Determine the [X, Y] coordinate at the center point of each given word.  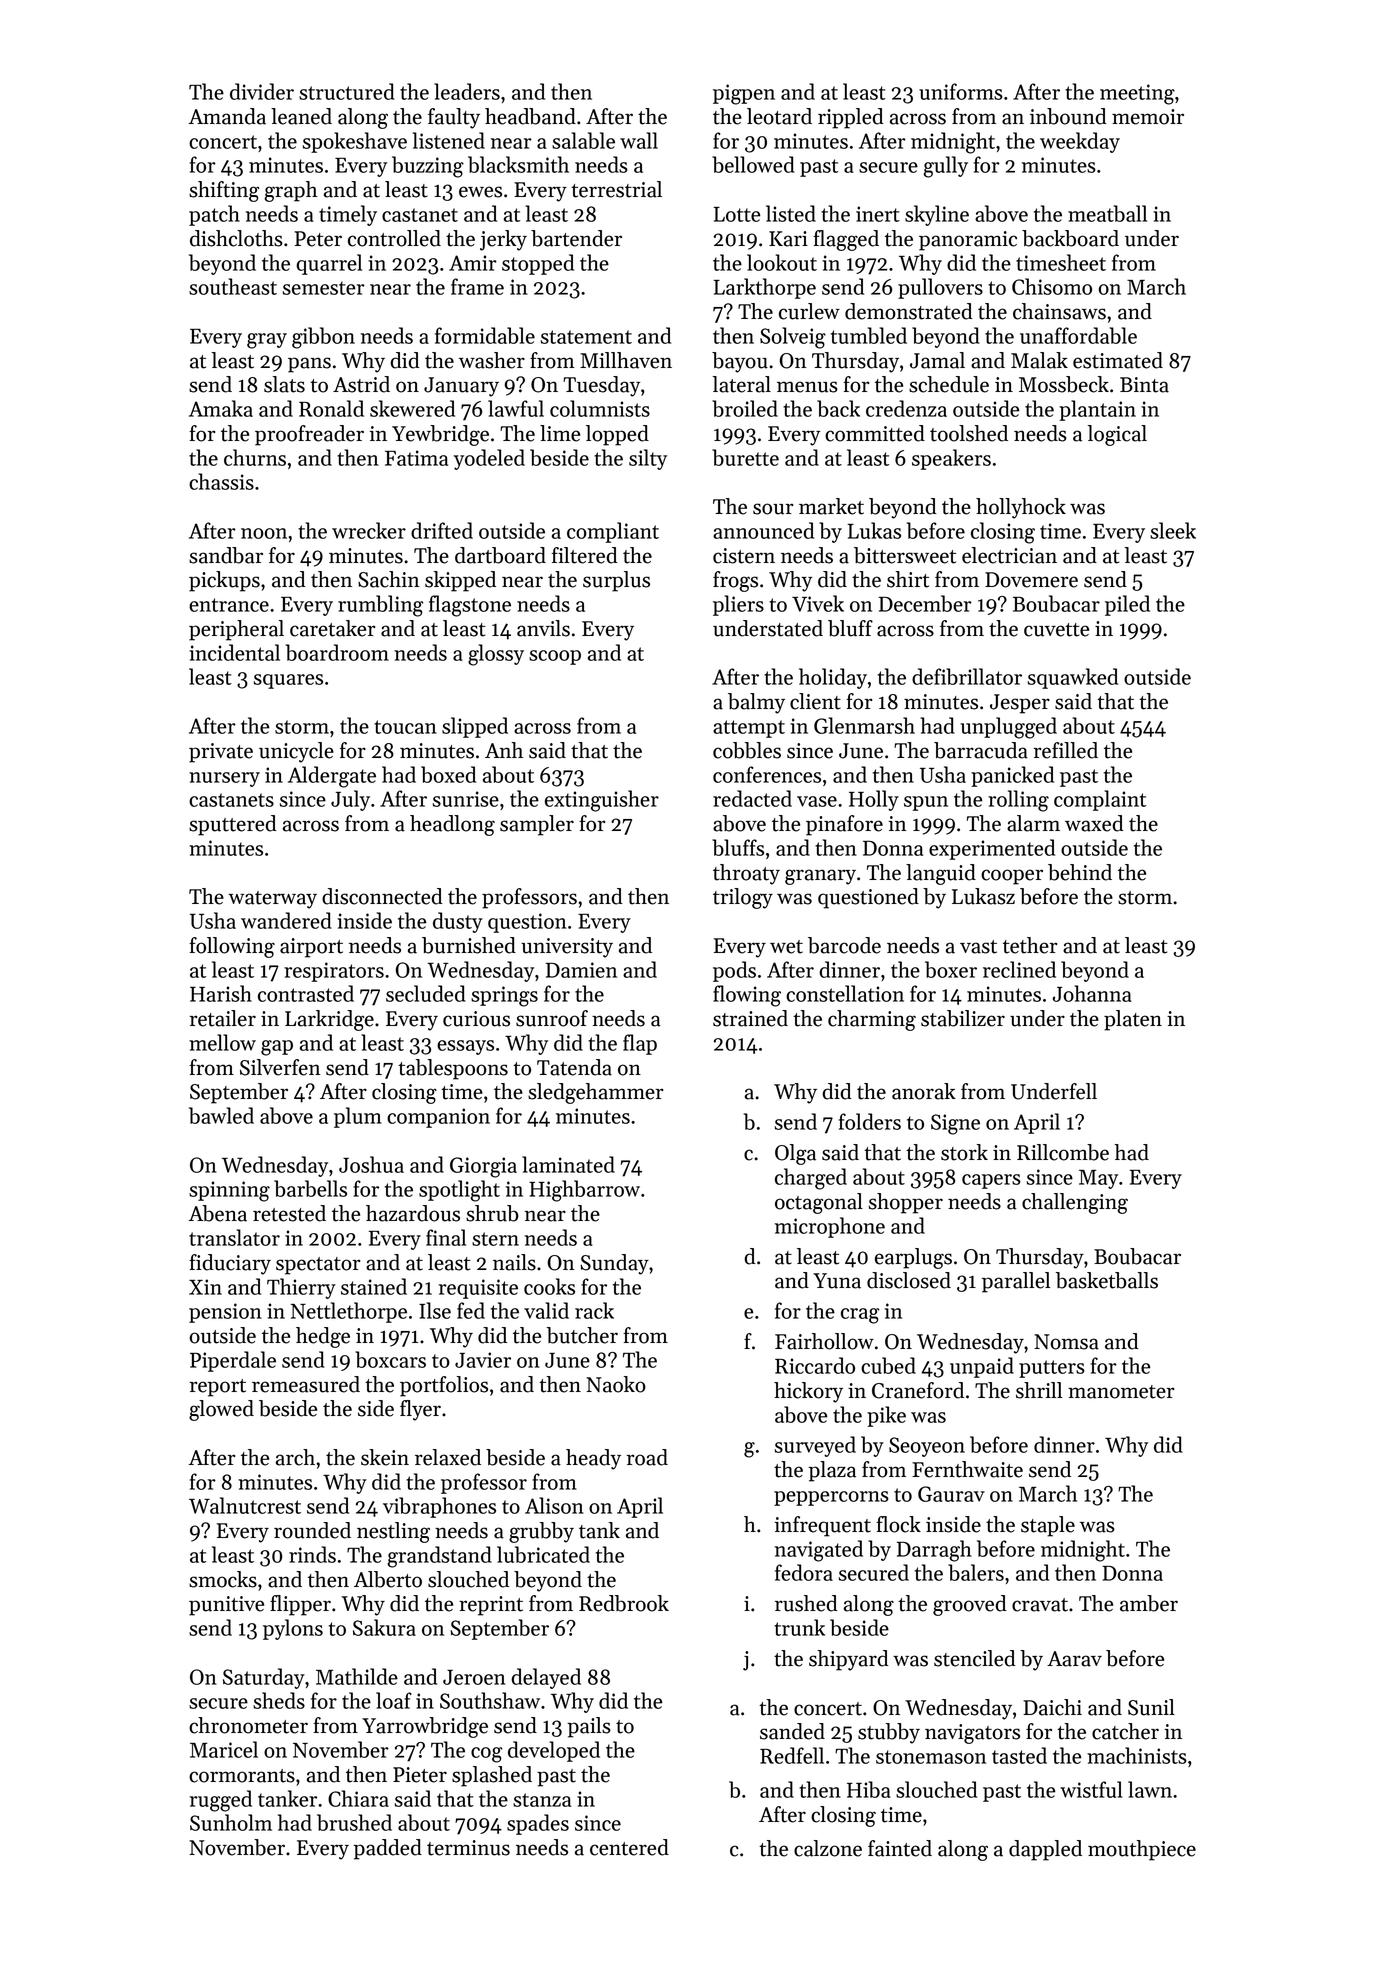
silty [648, 459]
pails [589, 1727]
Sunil [1151, 1707]
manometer [1121, 1392]
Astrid [361, 384]
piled [1127, 605]
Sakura [384, 1627]
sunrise [466, 799]
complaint [1100, 800]
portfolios [444, 1386]
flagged [846, 240]
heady [593, 1459]
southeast [233, 286]
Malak [1039, 360]
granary [820, 877]
